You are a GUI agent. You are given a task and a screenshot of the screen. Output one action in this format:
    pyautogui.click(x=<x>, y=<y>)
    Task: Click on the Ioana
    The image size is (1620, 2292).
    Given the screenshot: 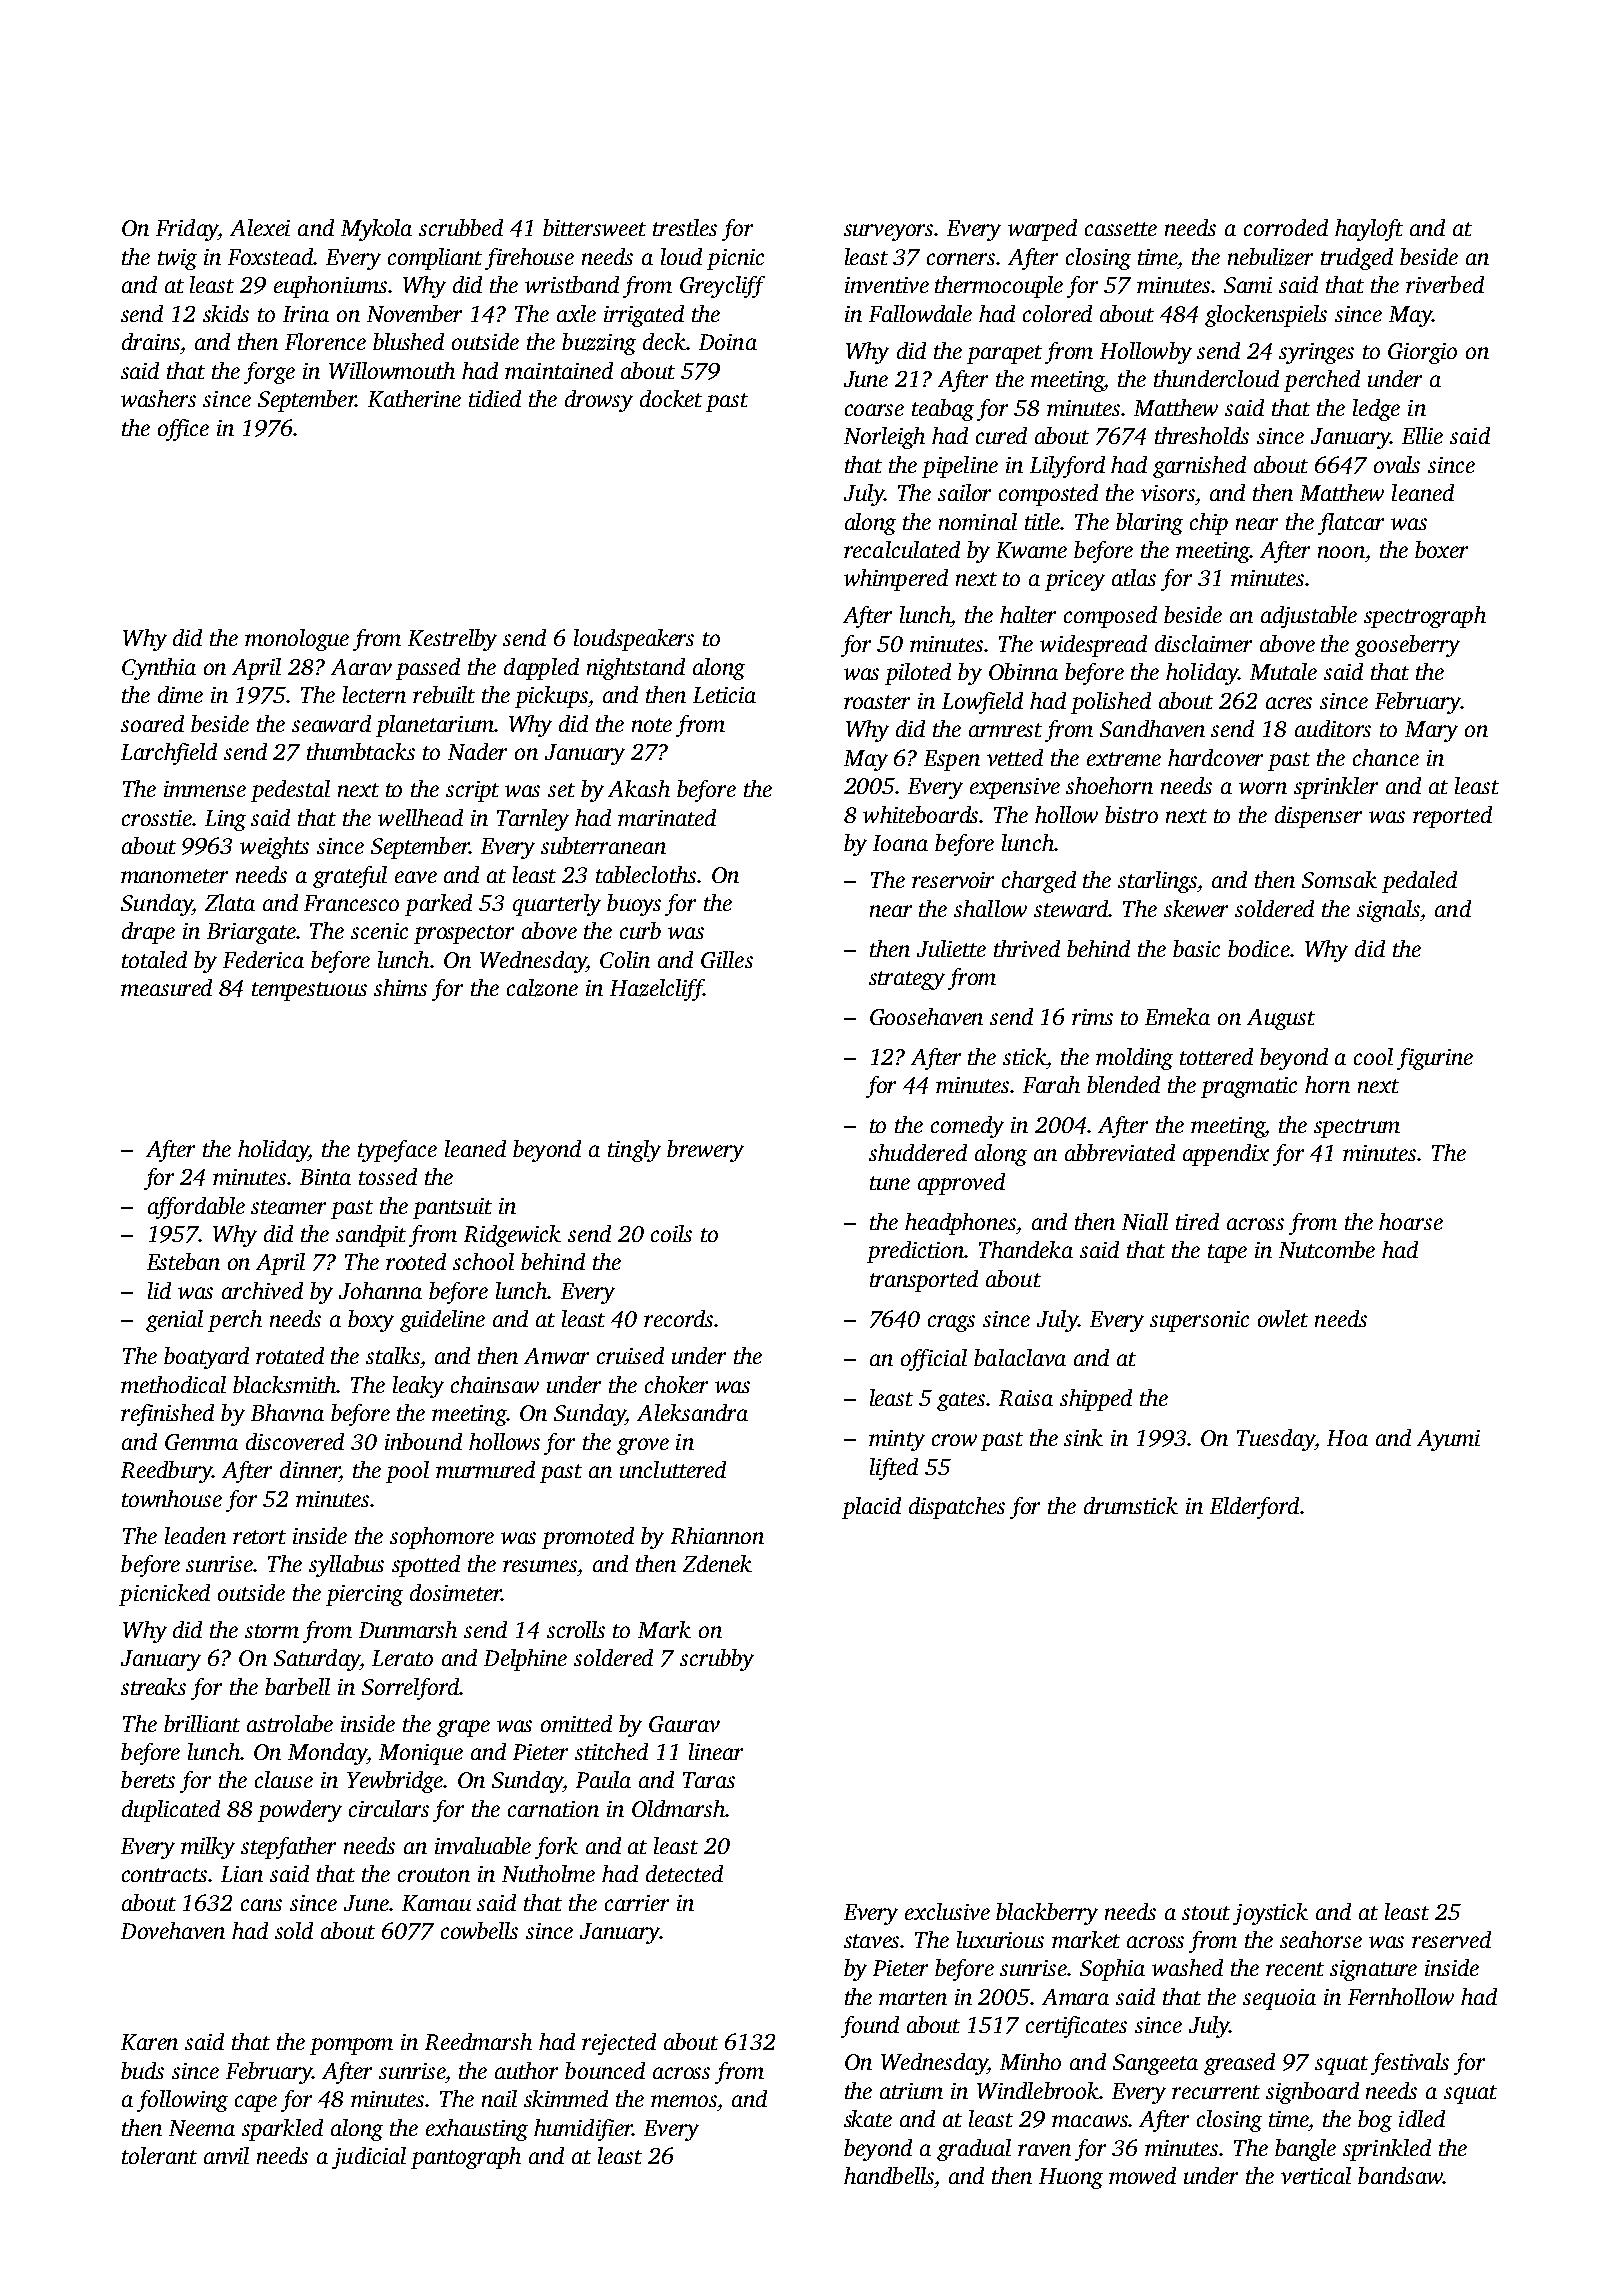 What is the action you would take?
    pyautogui.click(x=900, y=843)
